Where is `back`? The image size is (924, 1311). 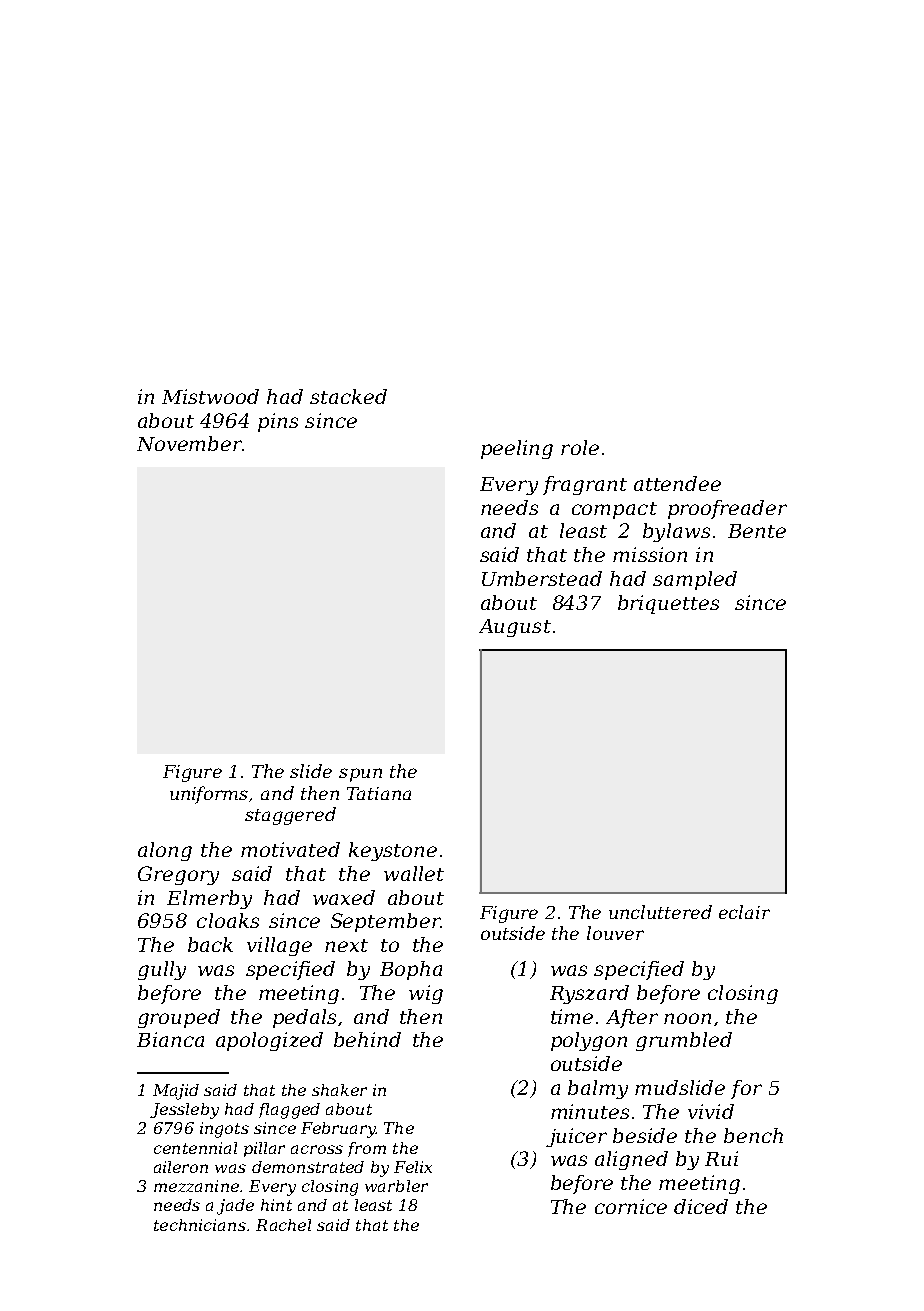
back is located at coordinates (210, 944).
